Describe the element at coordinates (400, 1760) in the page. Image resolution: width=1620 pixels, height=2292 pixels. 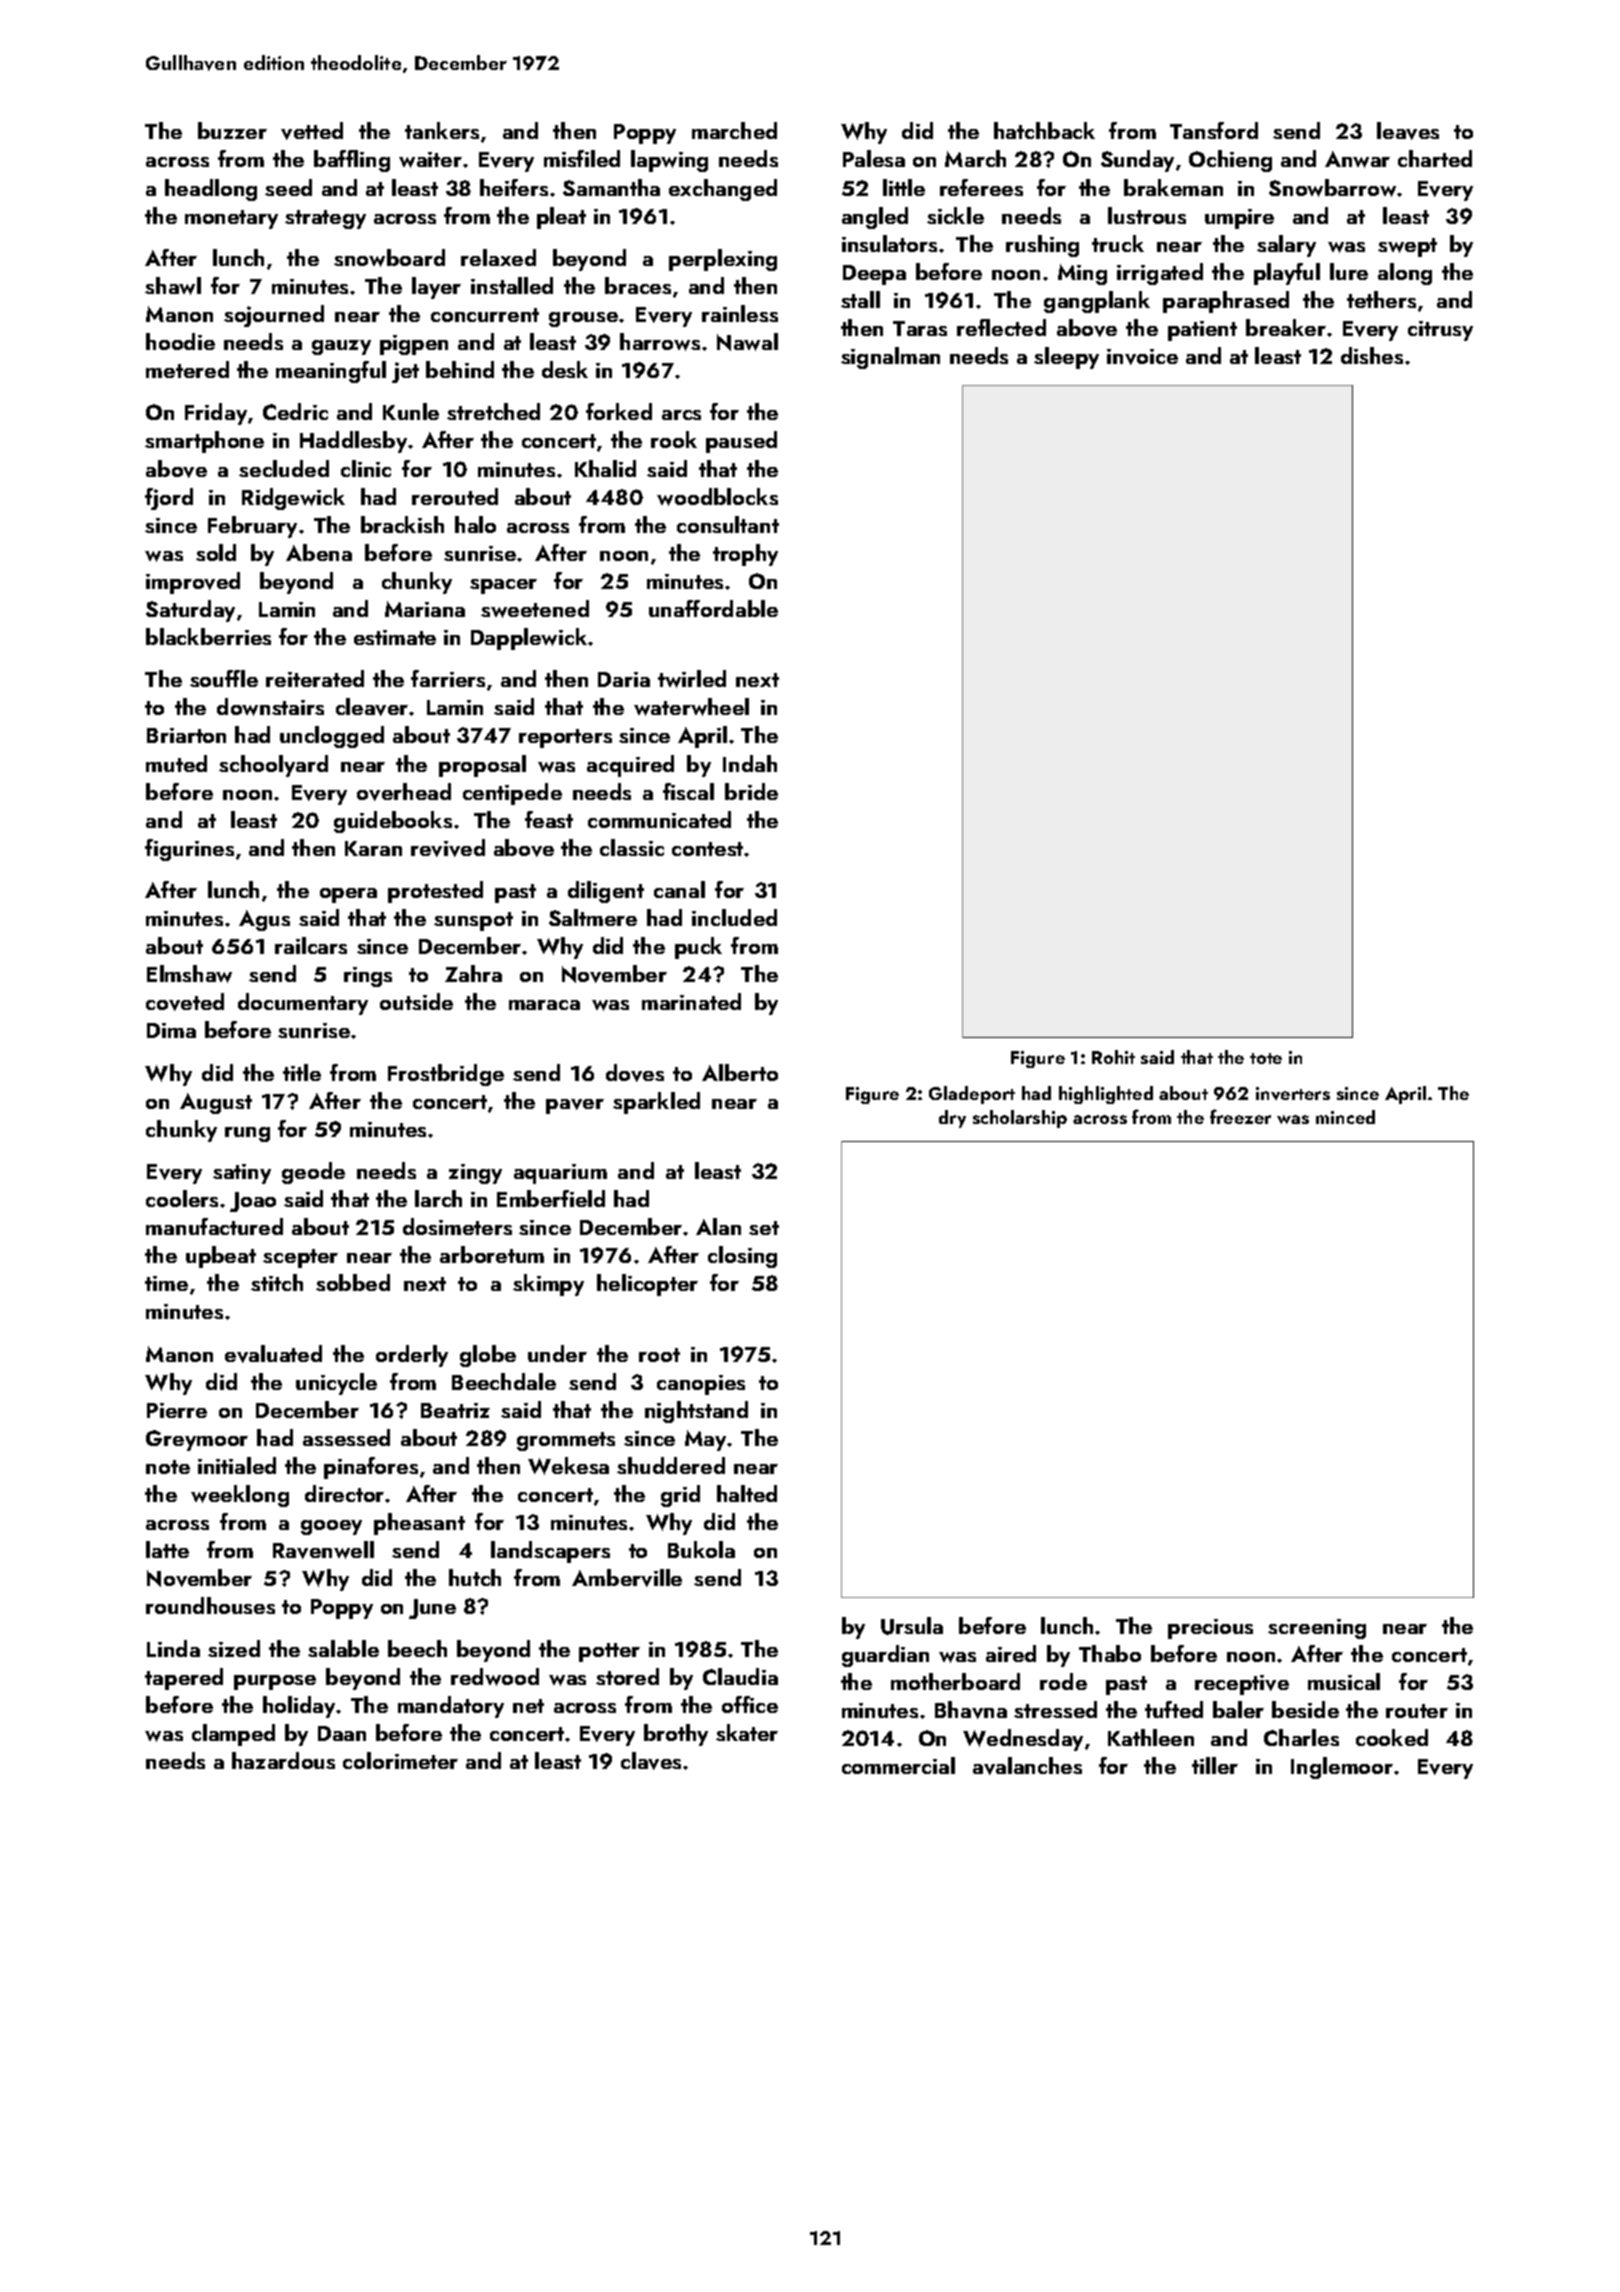
I see `colorimeter` at that location.
